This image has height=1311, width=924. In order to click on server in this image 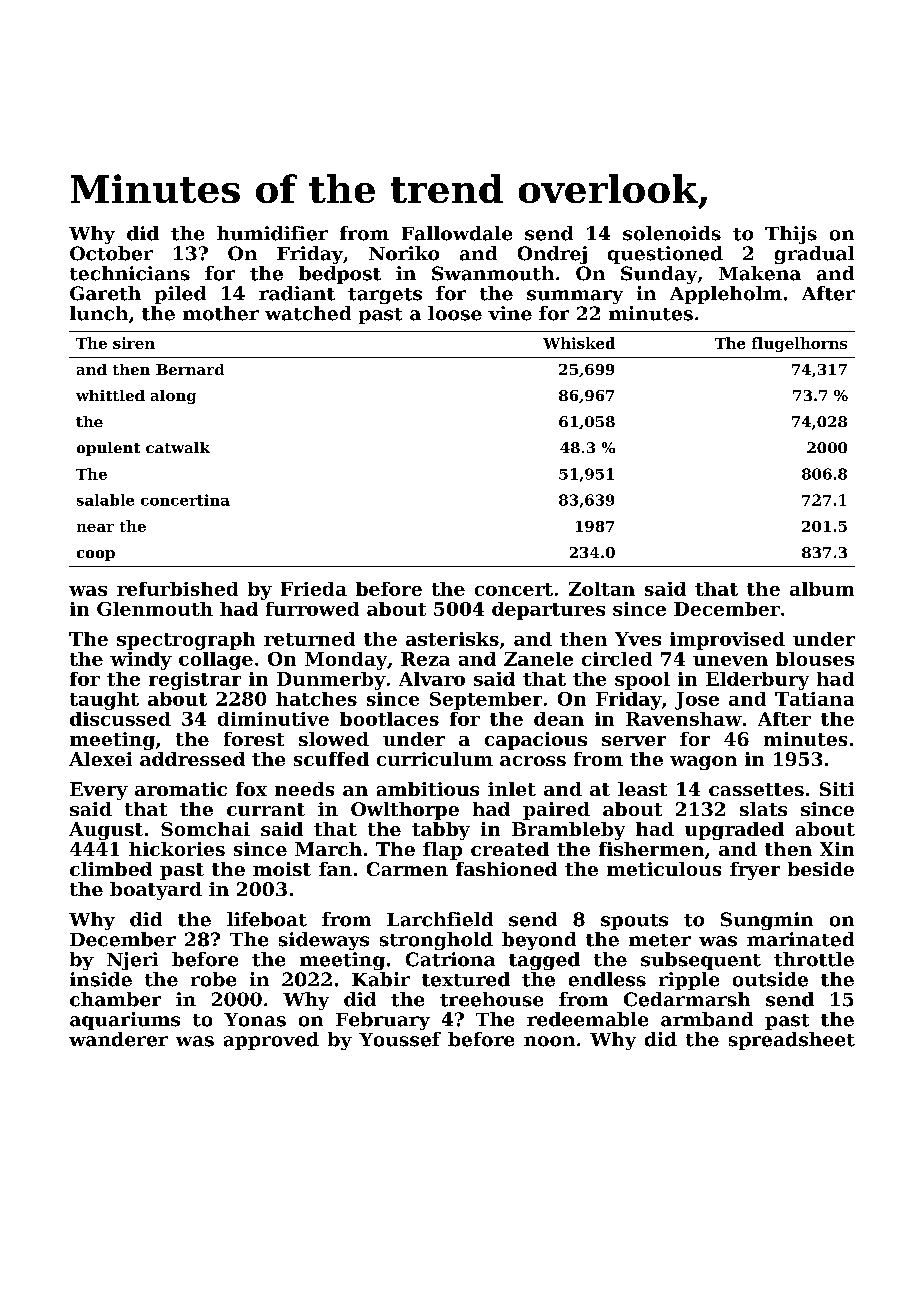, I will do `click(634, 741)`.
